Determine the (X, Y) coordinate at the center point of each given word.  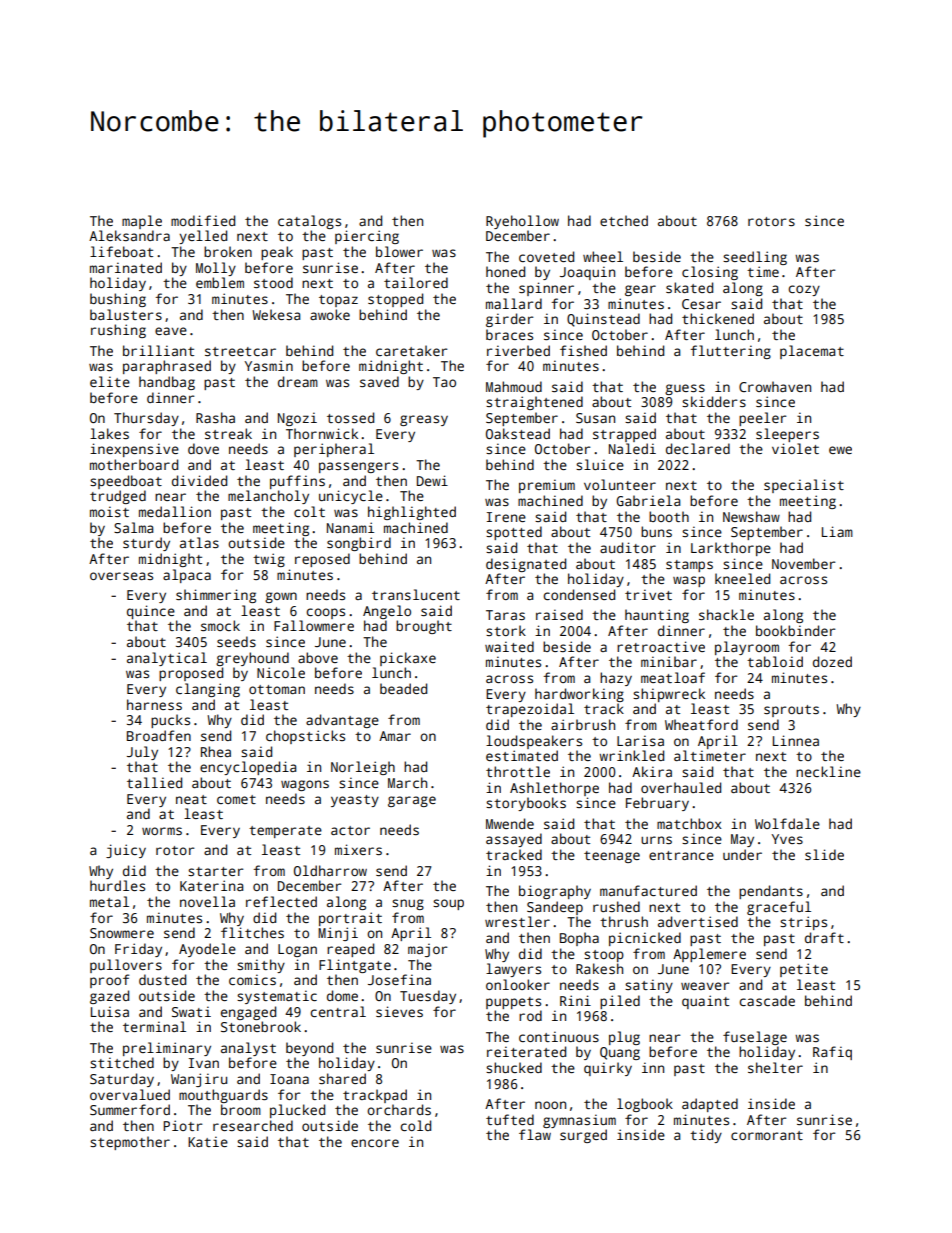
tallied (154, 782)
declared (698, 448)
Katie (208, 1141)
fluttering (730, 352)
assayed (514, 840)
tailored (416, 282)
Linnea (796, 740)
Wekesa (276, 314)
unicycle (351, 497)
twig (269, 560)
